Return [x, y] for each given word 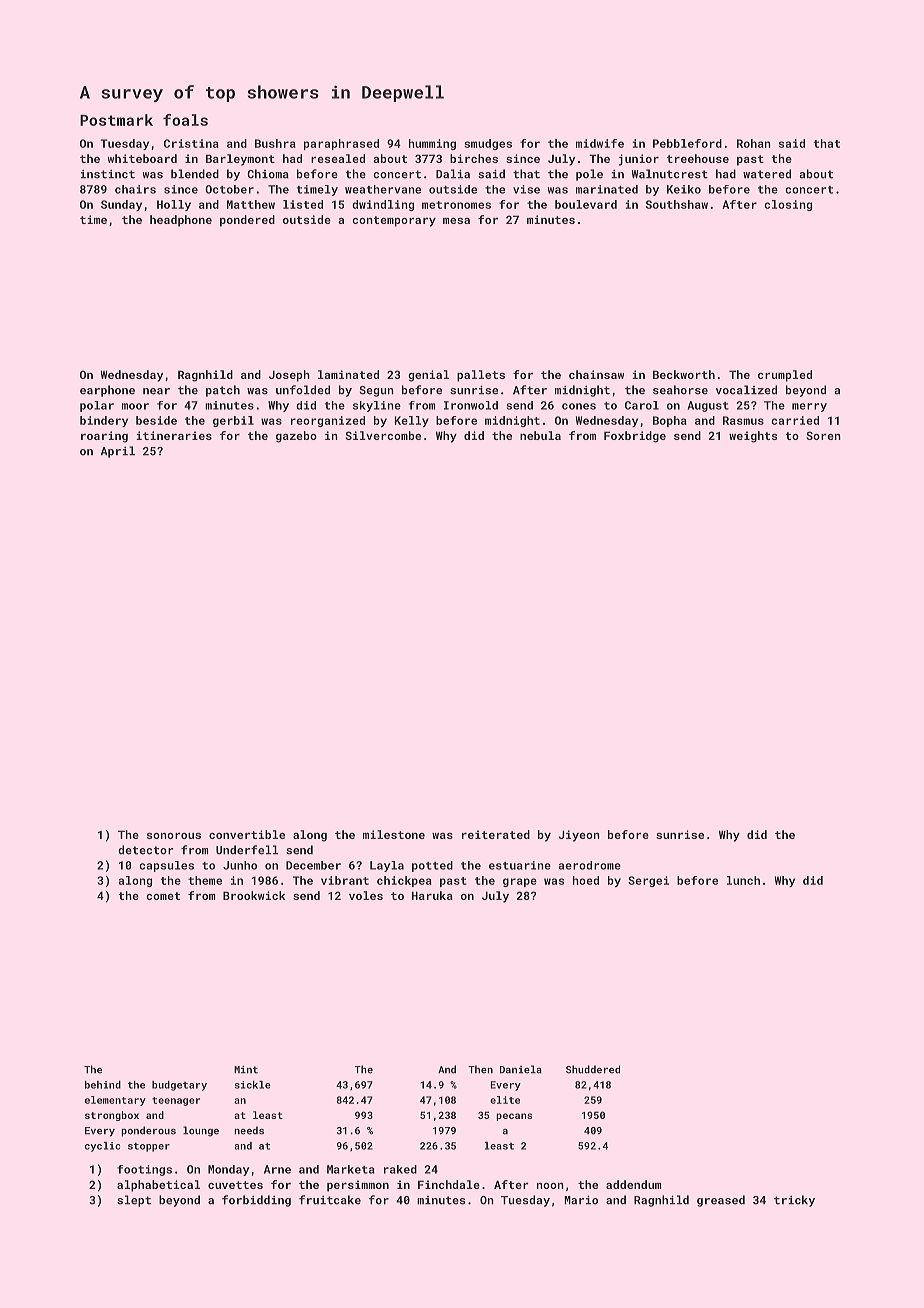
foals [185, 120]
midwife [600, 143]
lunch [743, 880]
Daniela [521, 1069]
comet [163, 896]
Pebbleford [687, 143]
